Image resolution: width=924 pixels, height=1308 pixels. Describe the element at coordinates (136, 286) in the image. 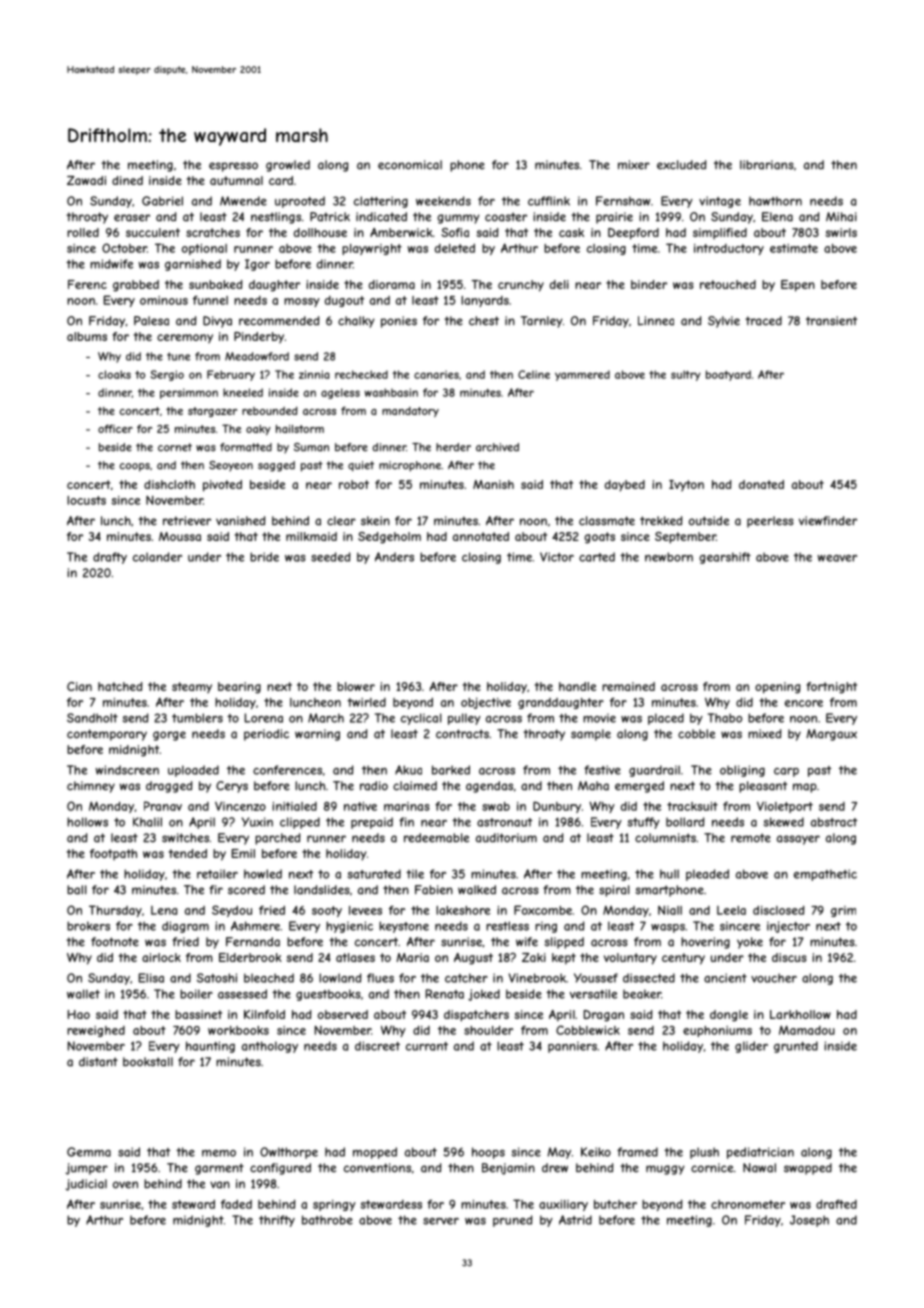

I see `grabbed` at that location.
